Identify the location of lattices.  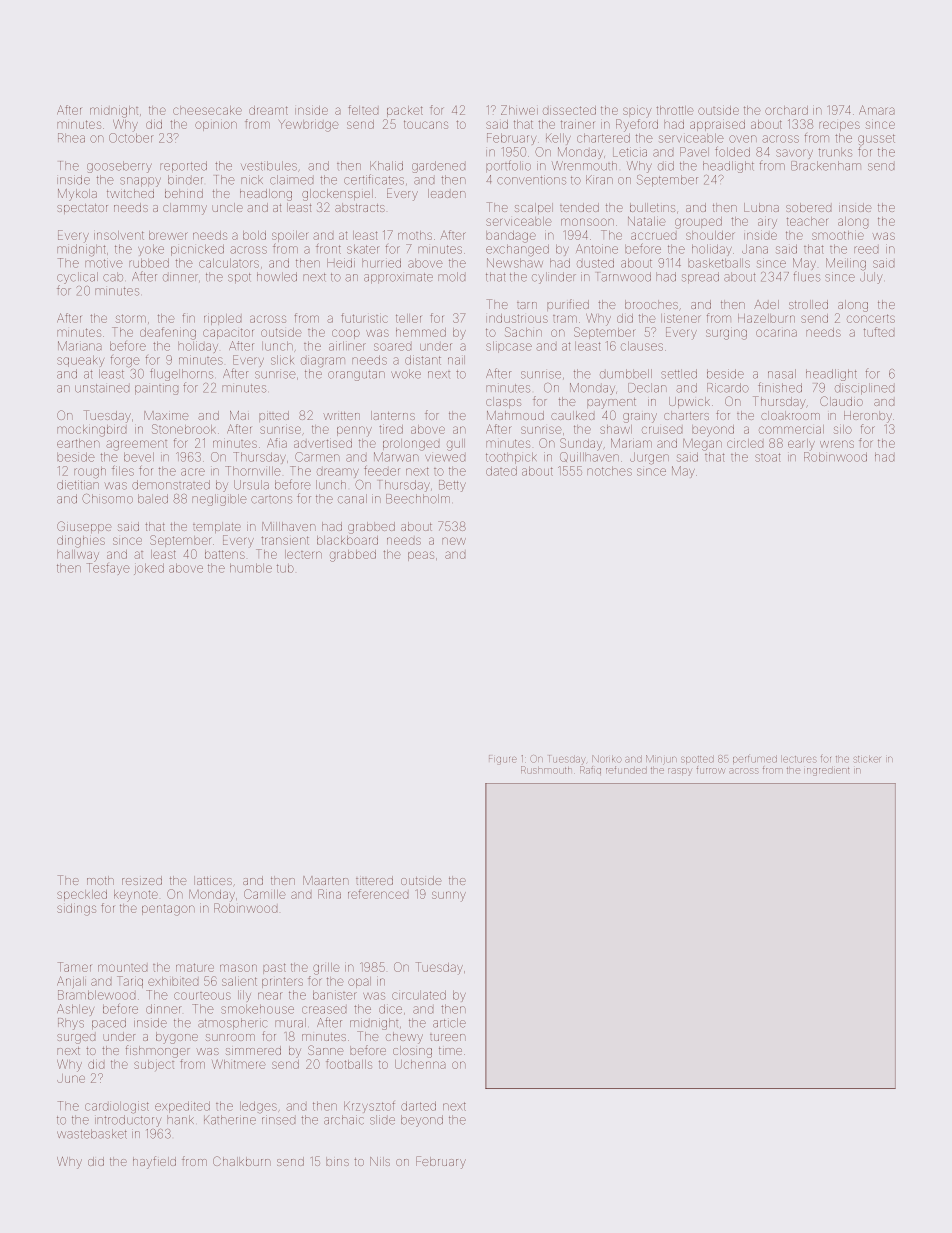
(213, 880).
